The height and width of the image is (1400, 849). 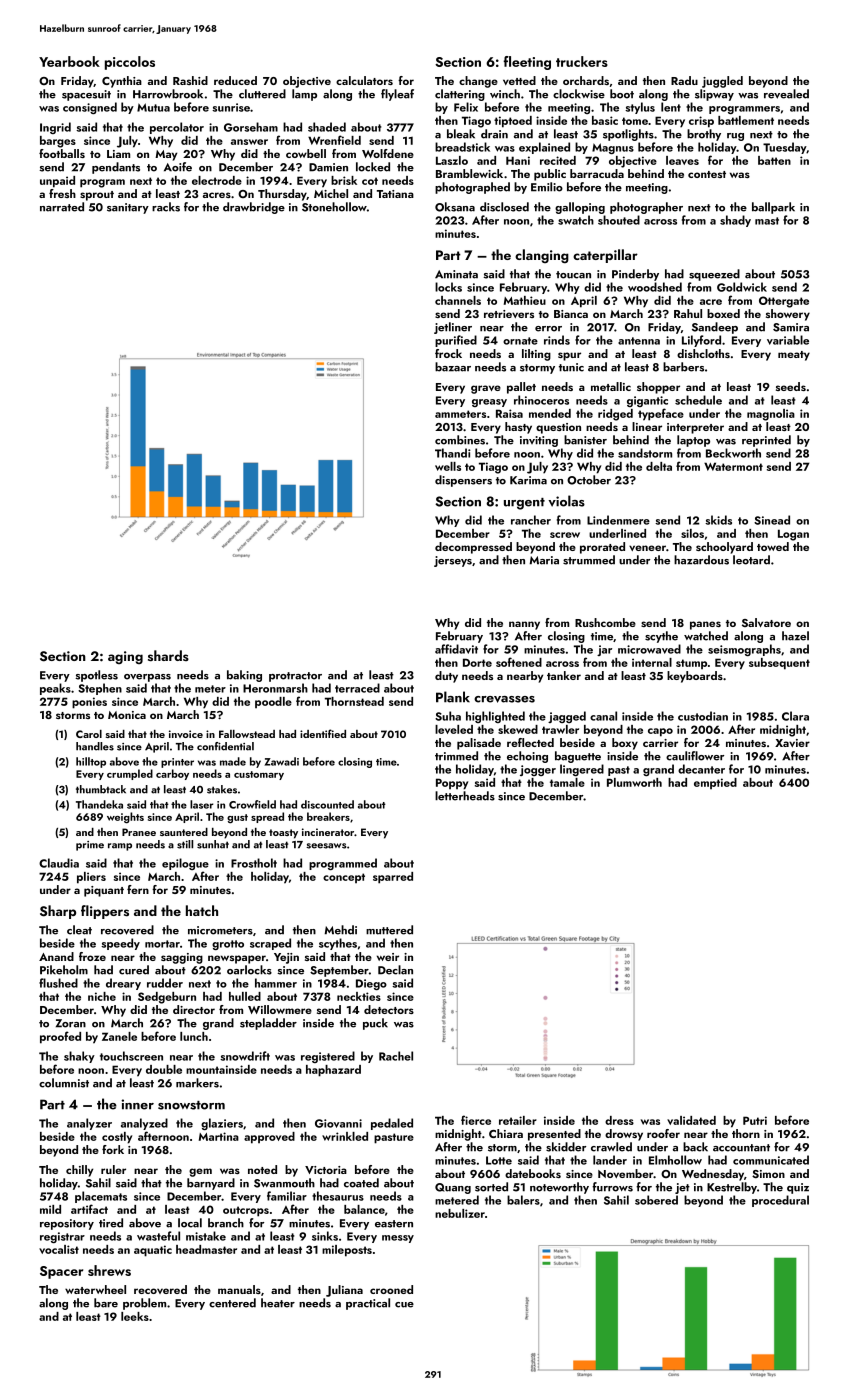 What do you see at coordinates (392, 1124) in the image?
I see `pedaled` at bounding box center [392, 1124].
